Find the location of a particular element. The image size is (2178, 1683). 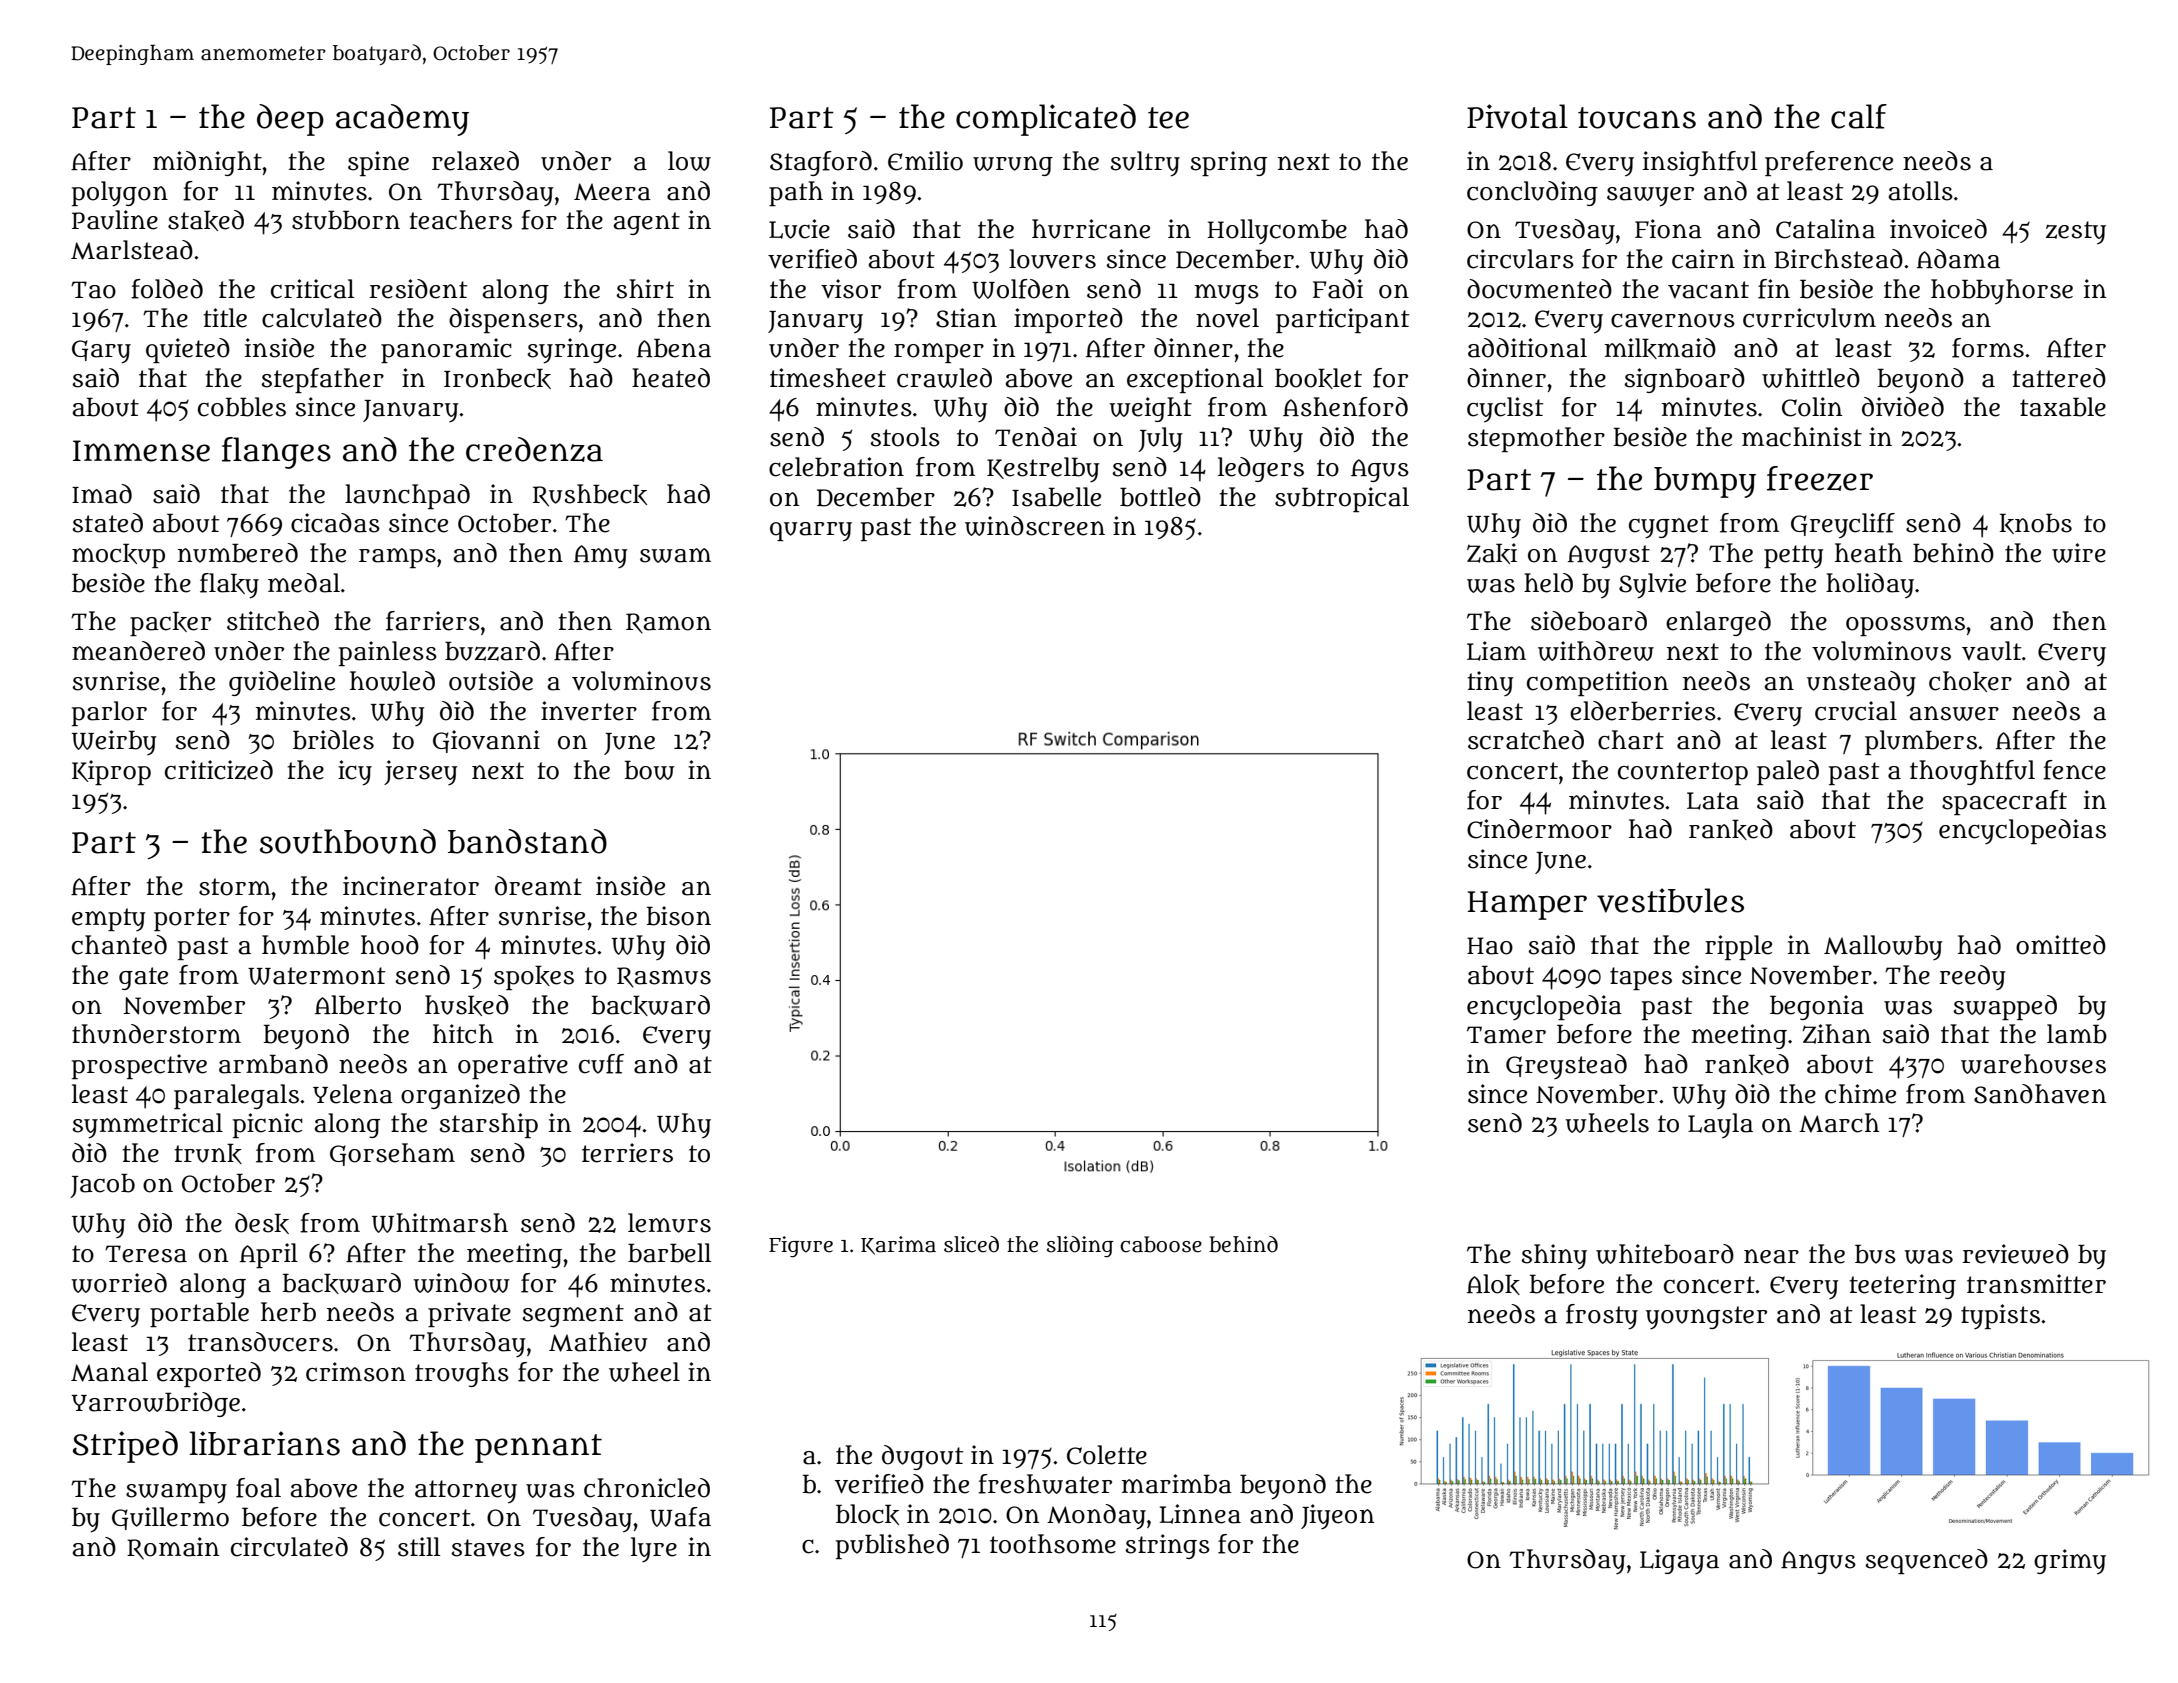

Alberto is located at coordinates (358, 1005).
